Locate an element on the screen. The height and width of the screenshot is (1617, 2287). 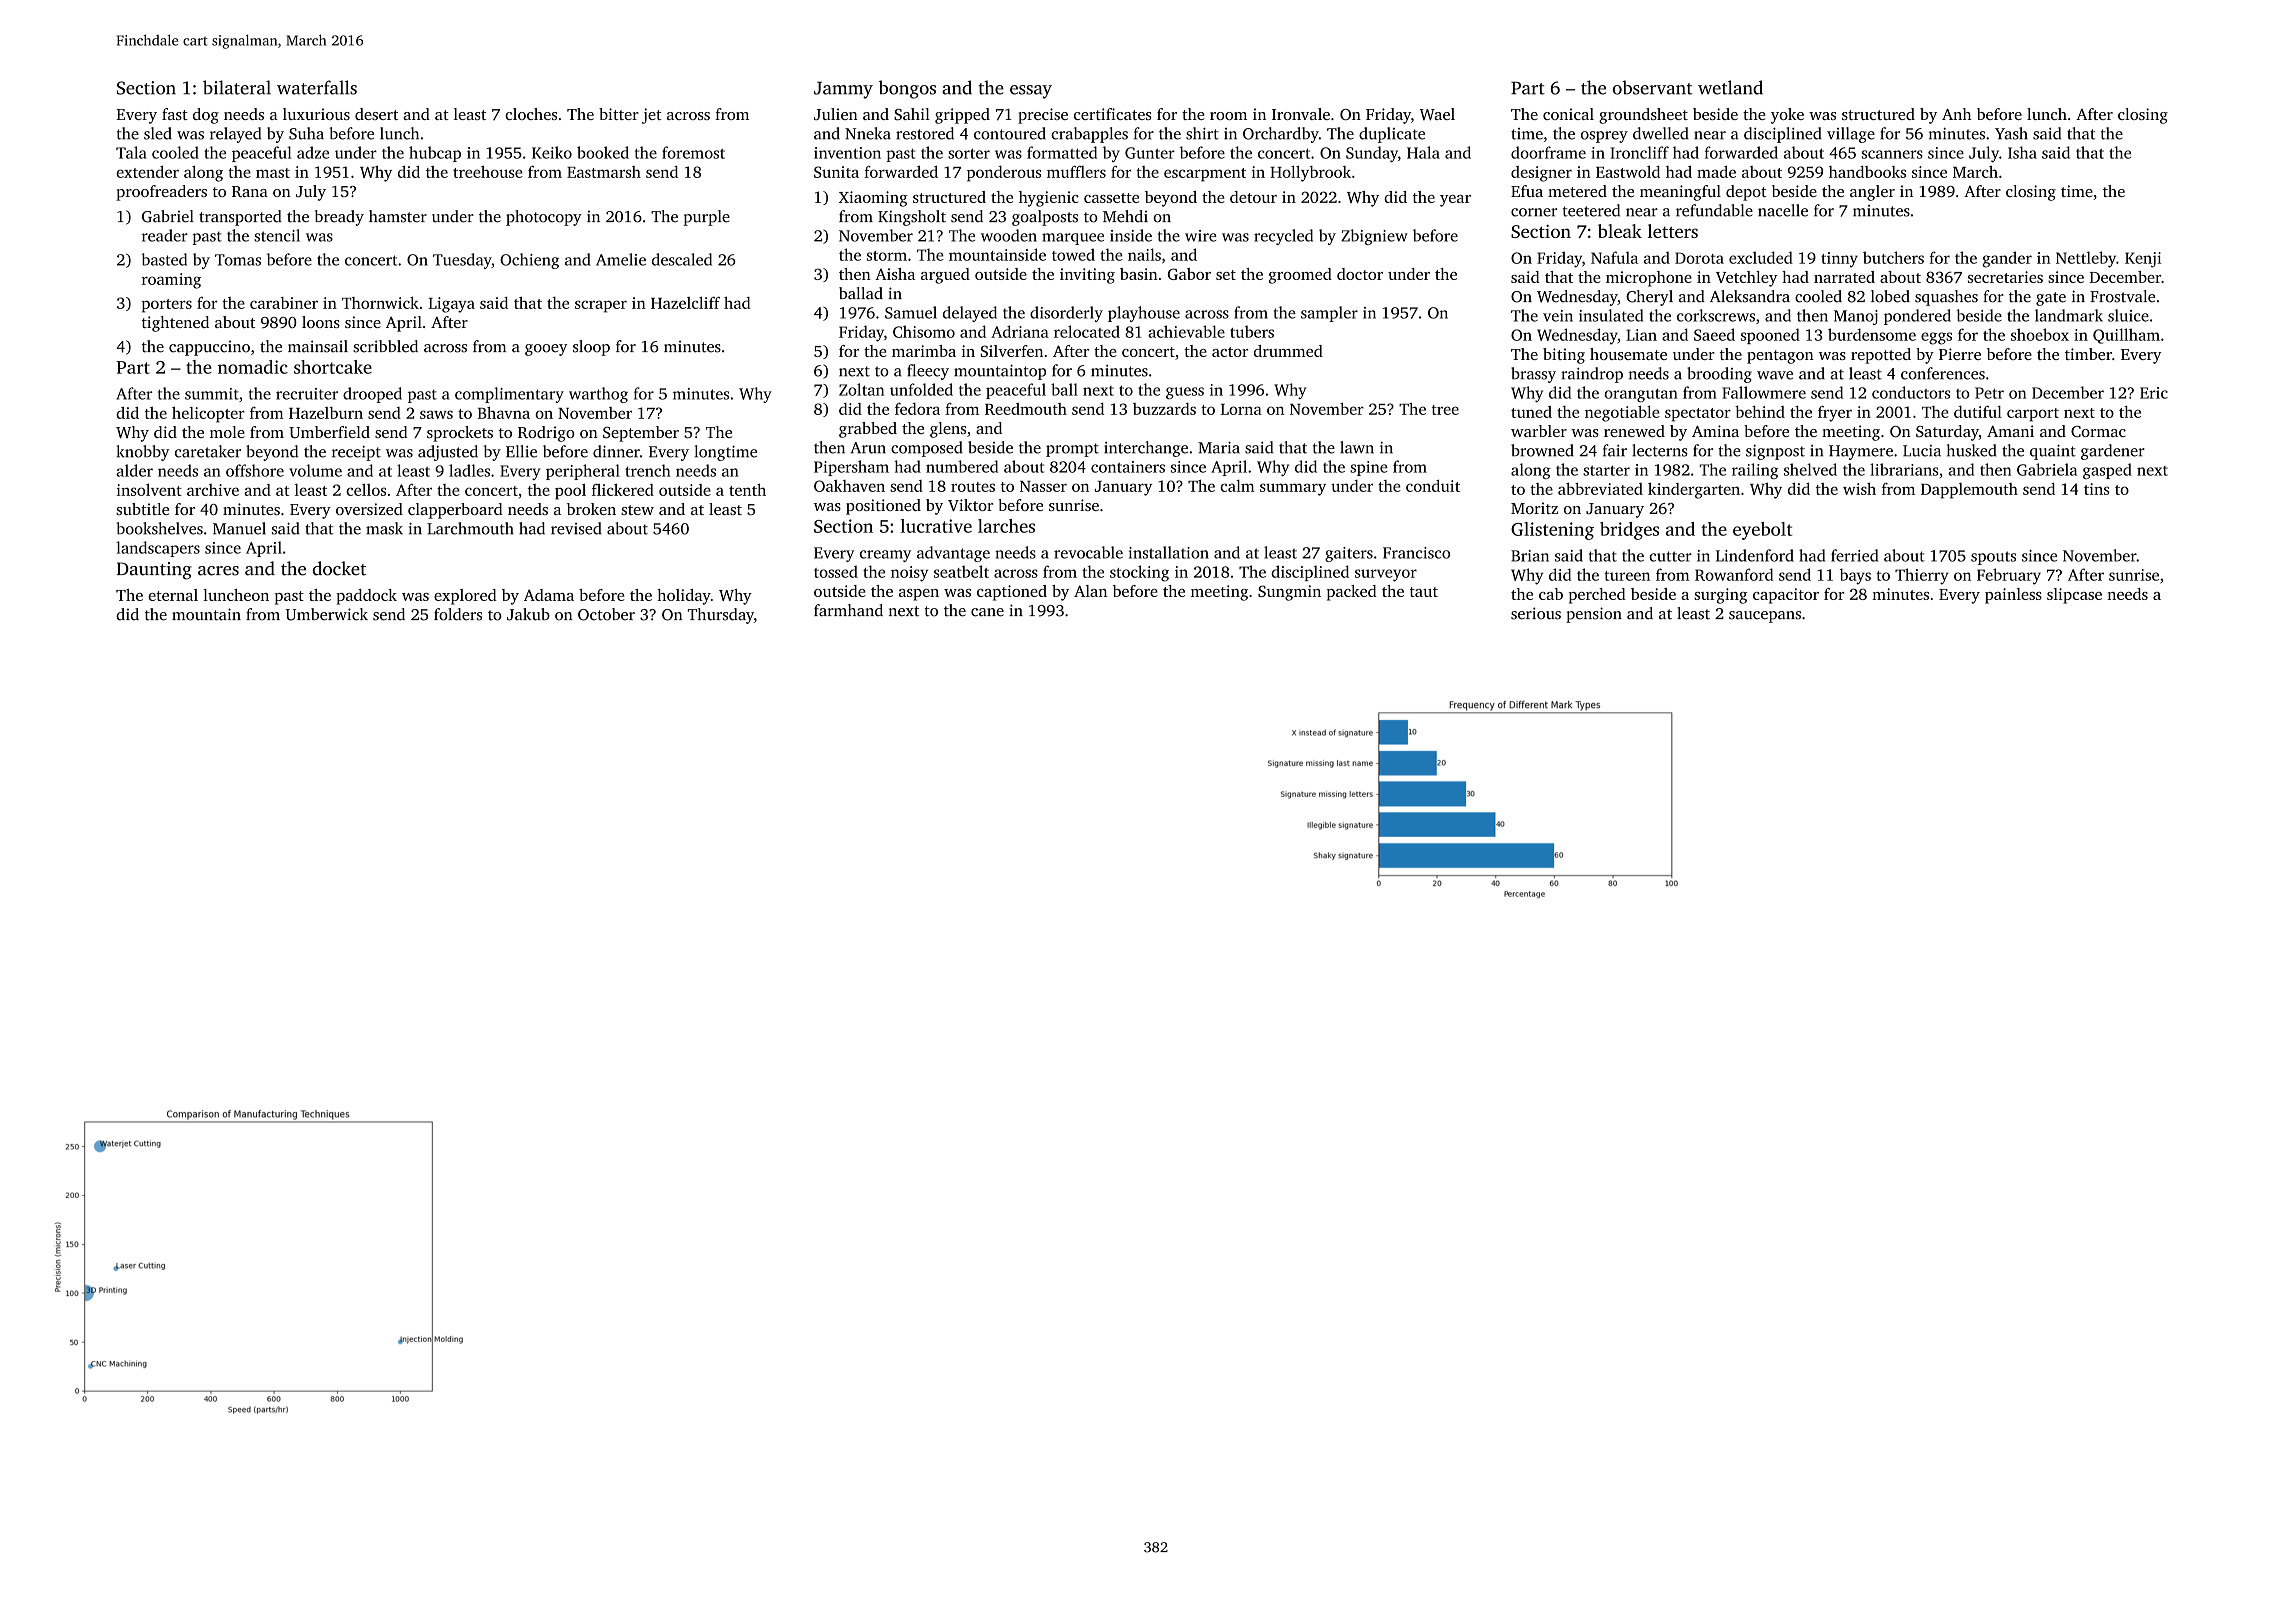
loons is located at coordinates (321, 322).
